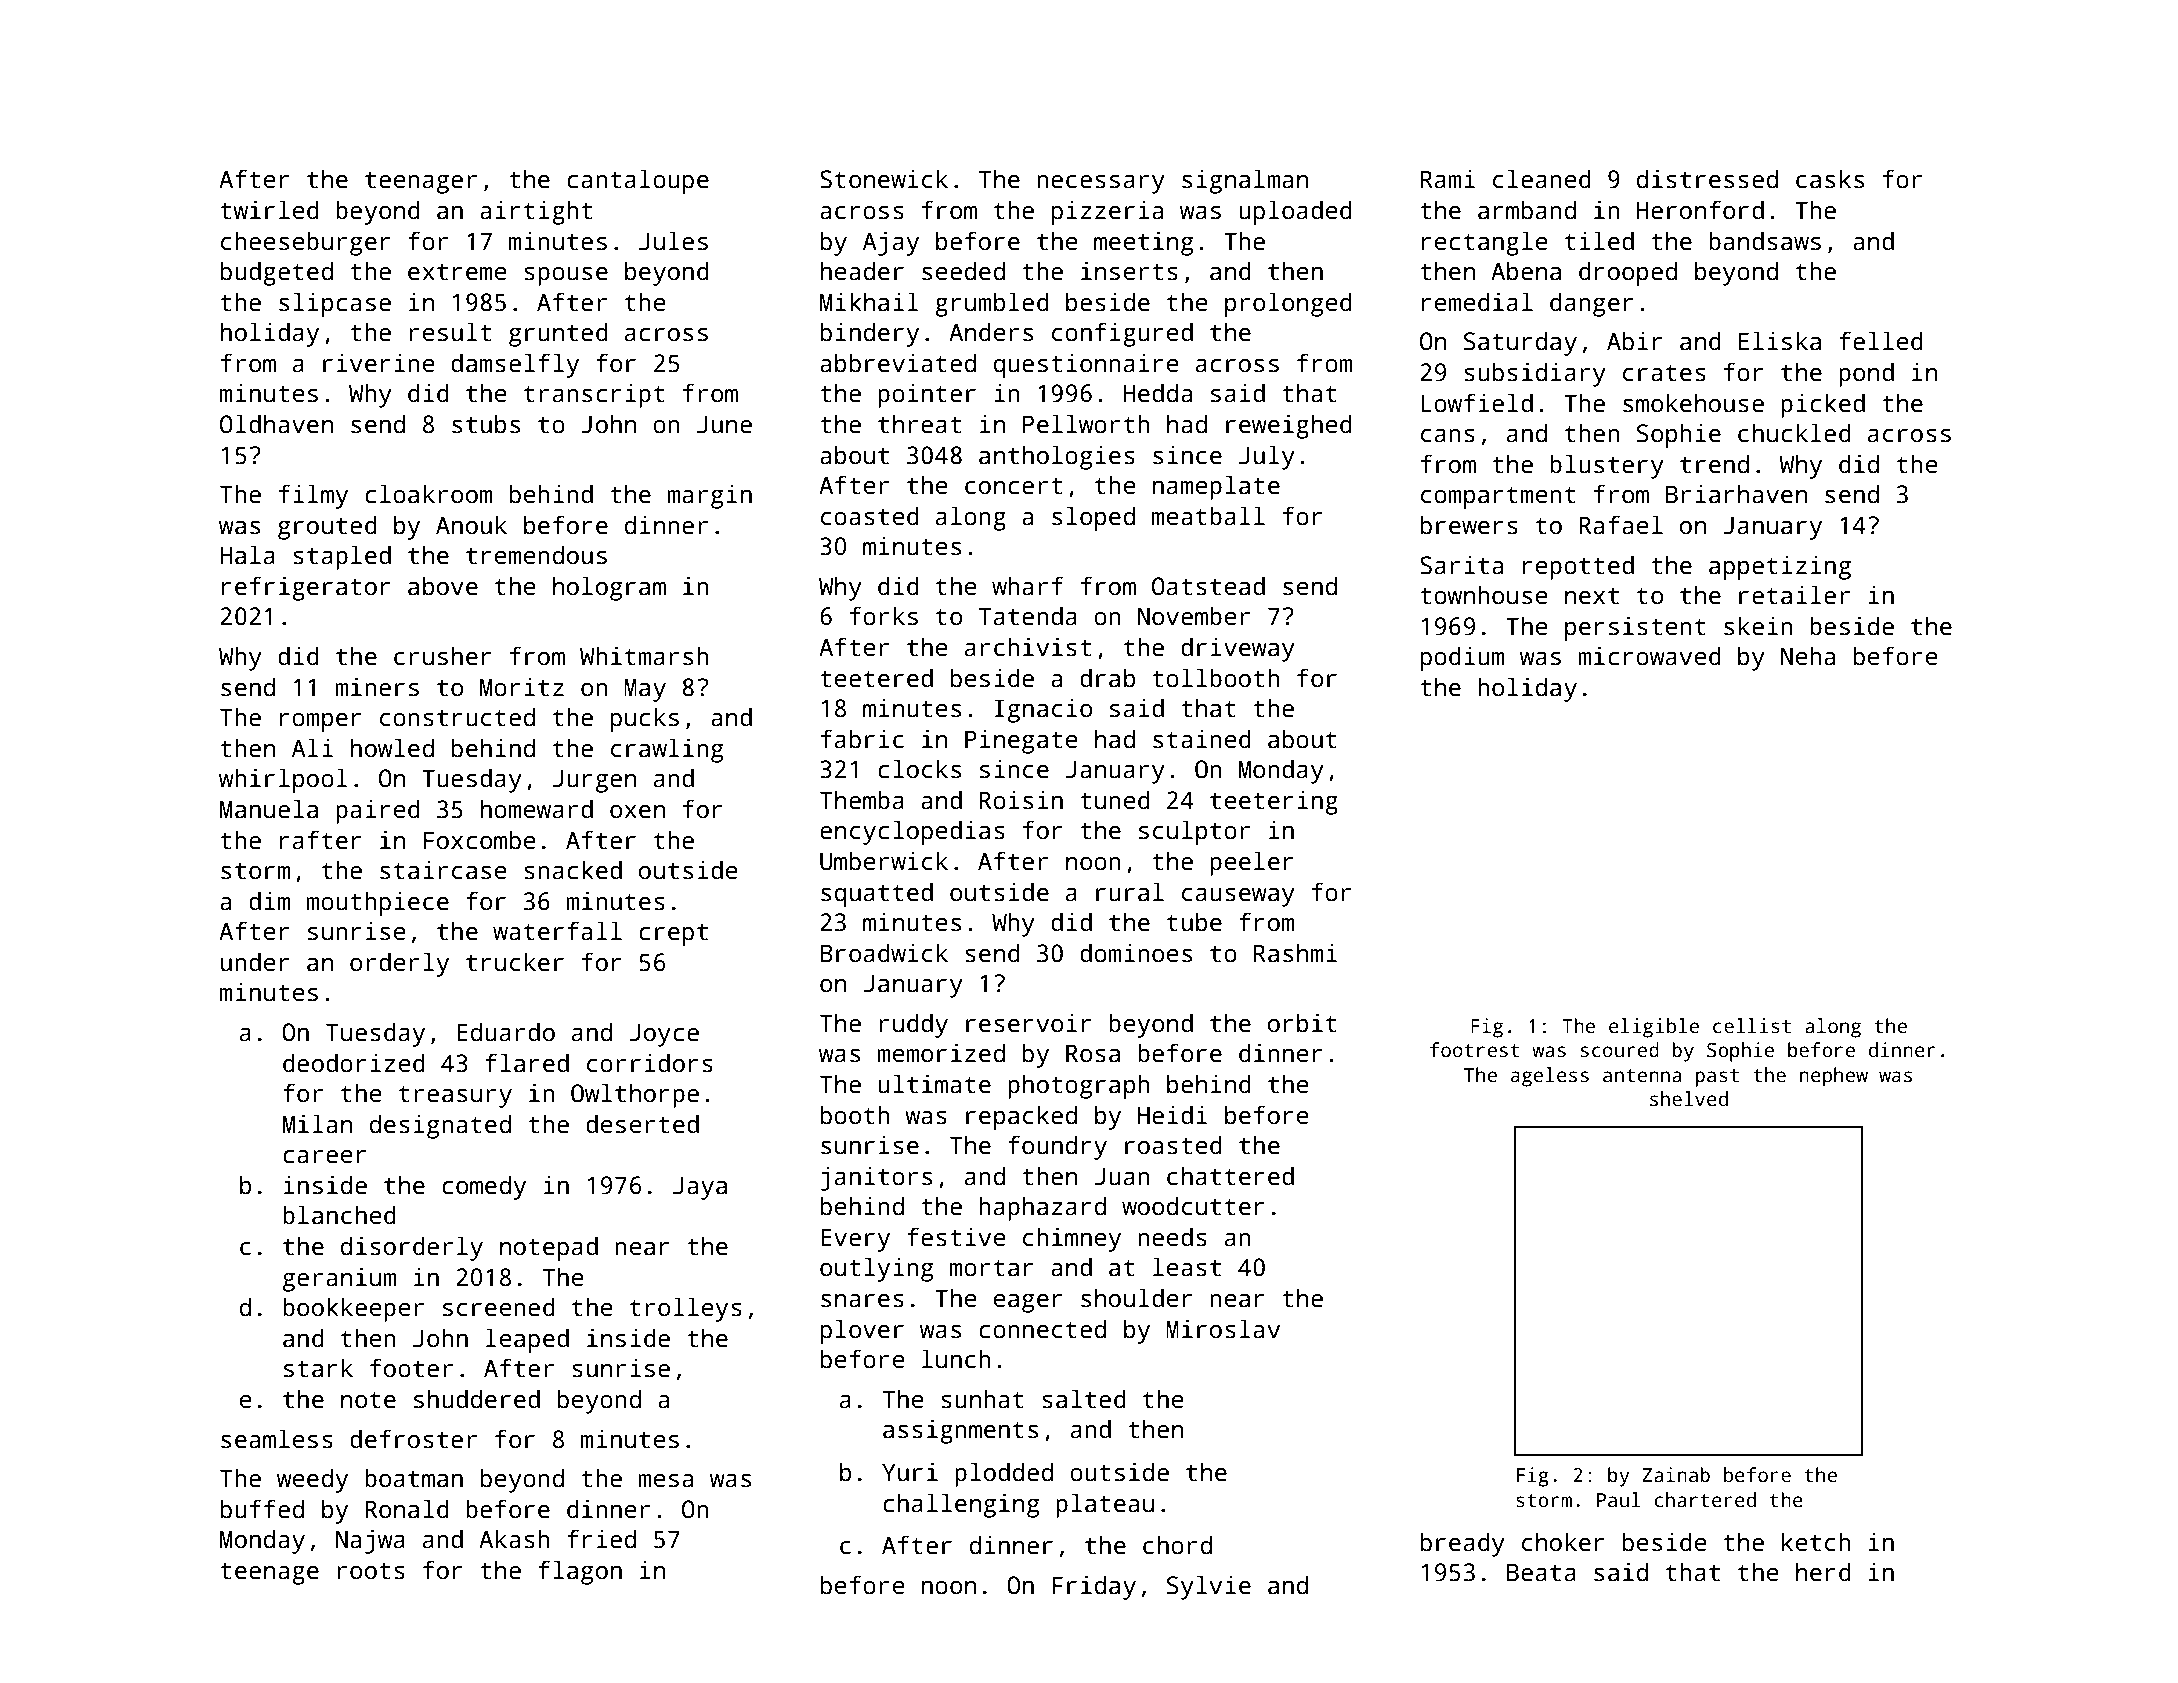 The height and width of the page is (1683, 2178). What do you see at coordinates (1475, 1050) in the page?
I see `footrest` at bounding box center [1475, 1050].
